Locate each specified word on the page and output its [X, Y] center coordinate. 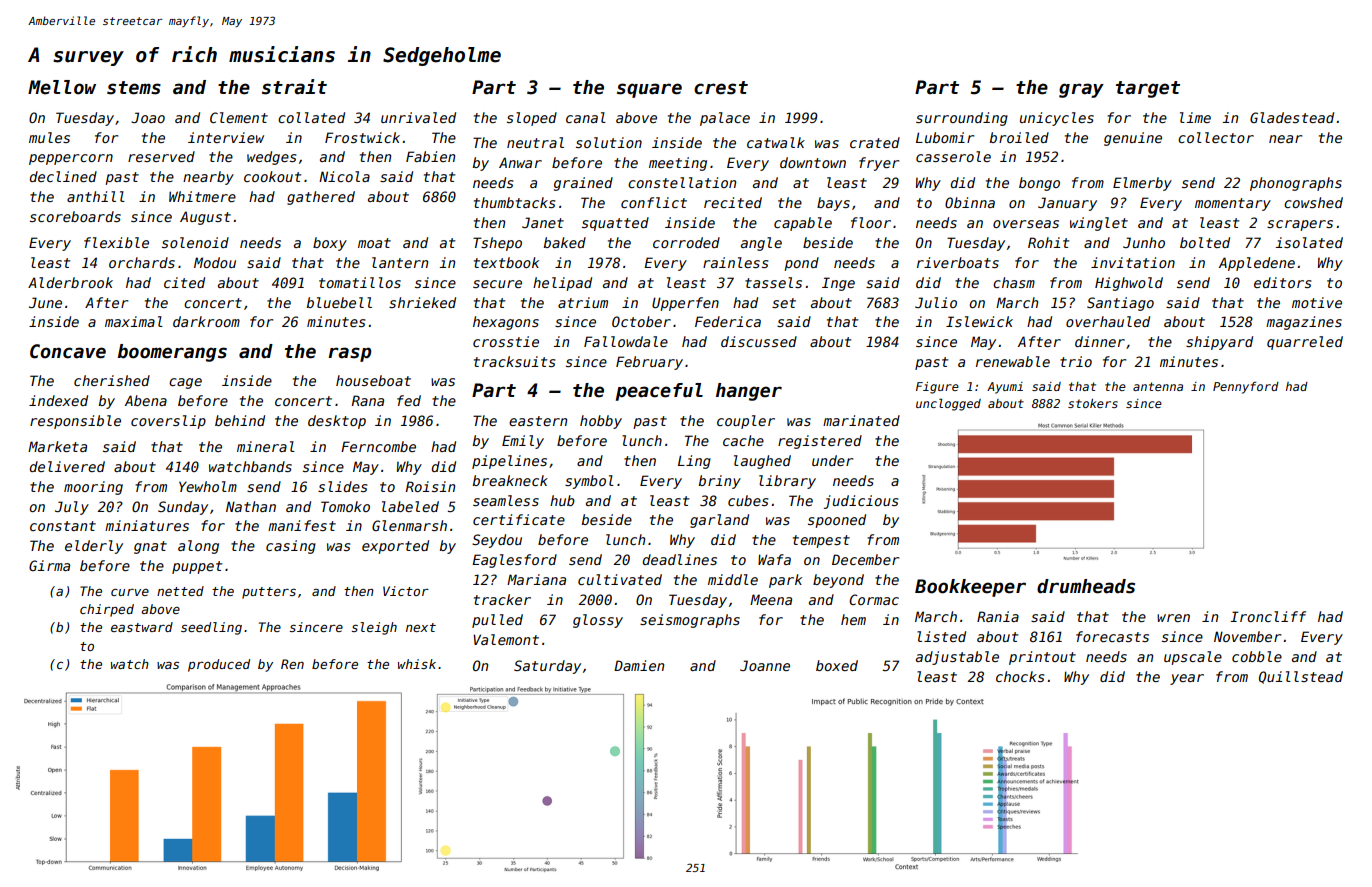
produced [219, 665]
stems [134, 88]
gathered [321, 198]
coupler [746, 422]
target [1148, 89]
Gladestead [1292, 117]
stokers [1093, 403]
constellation [682, 182]
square [649, 90]
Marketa [57, 446]
